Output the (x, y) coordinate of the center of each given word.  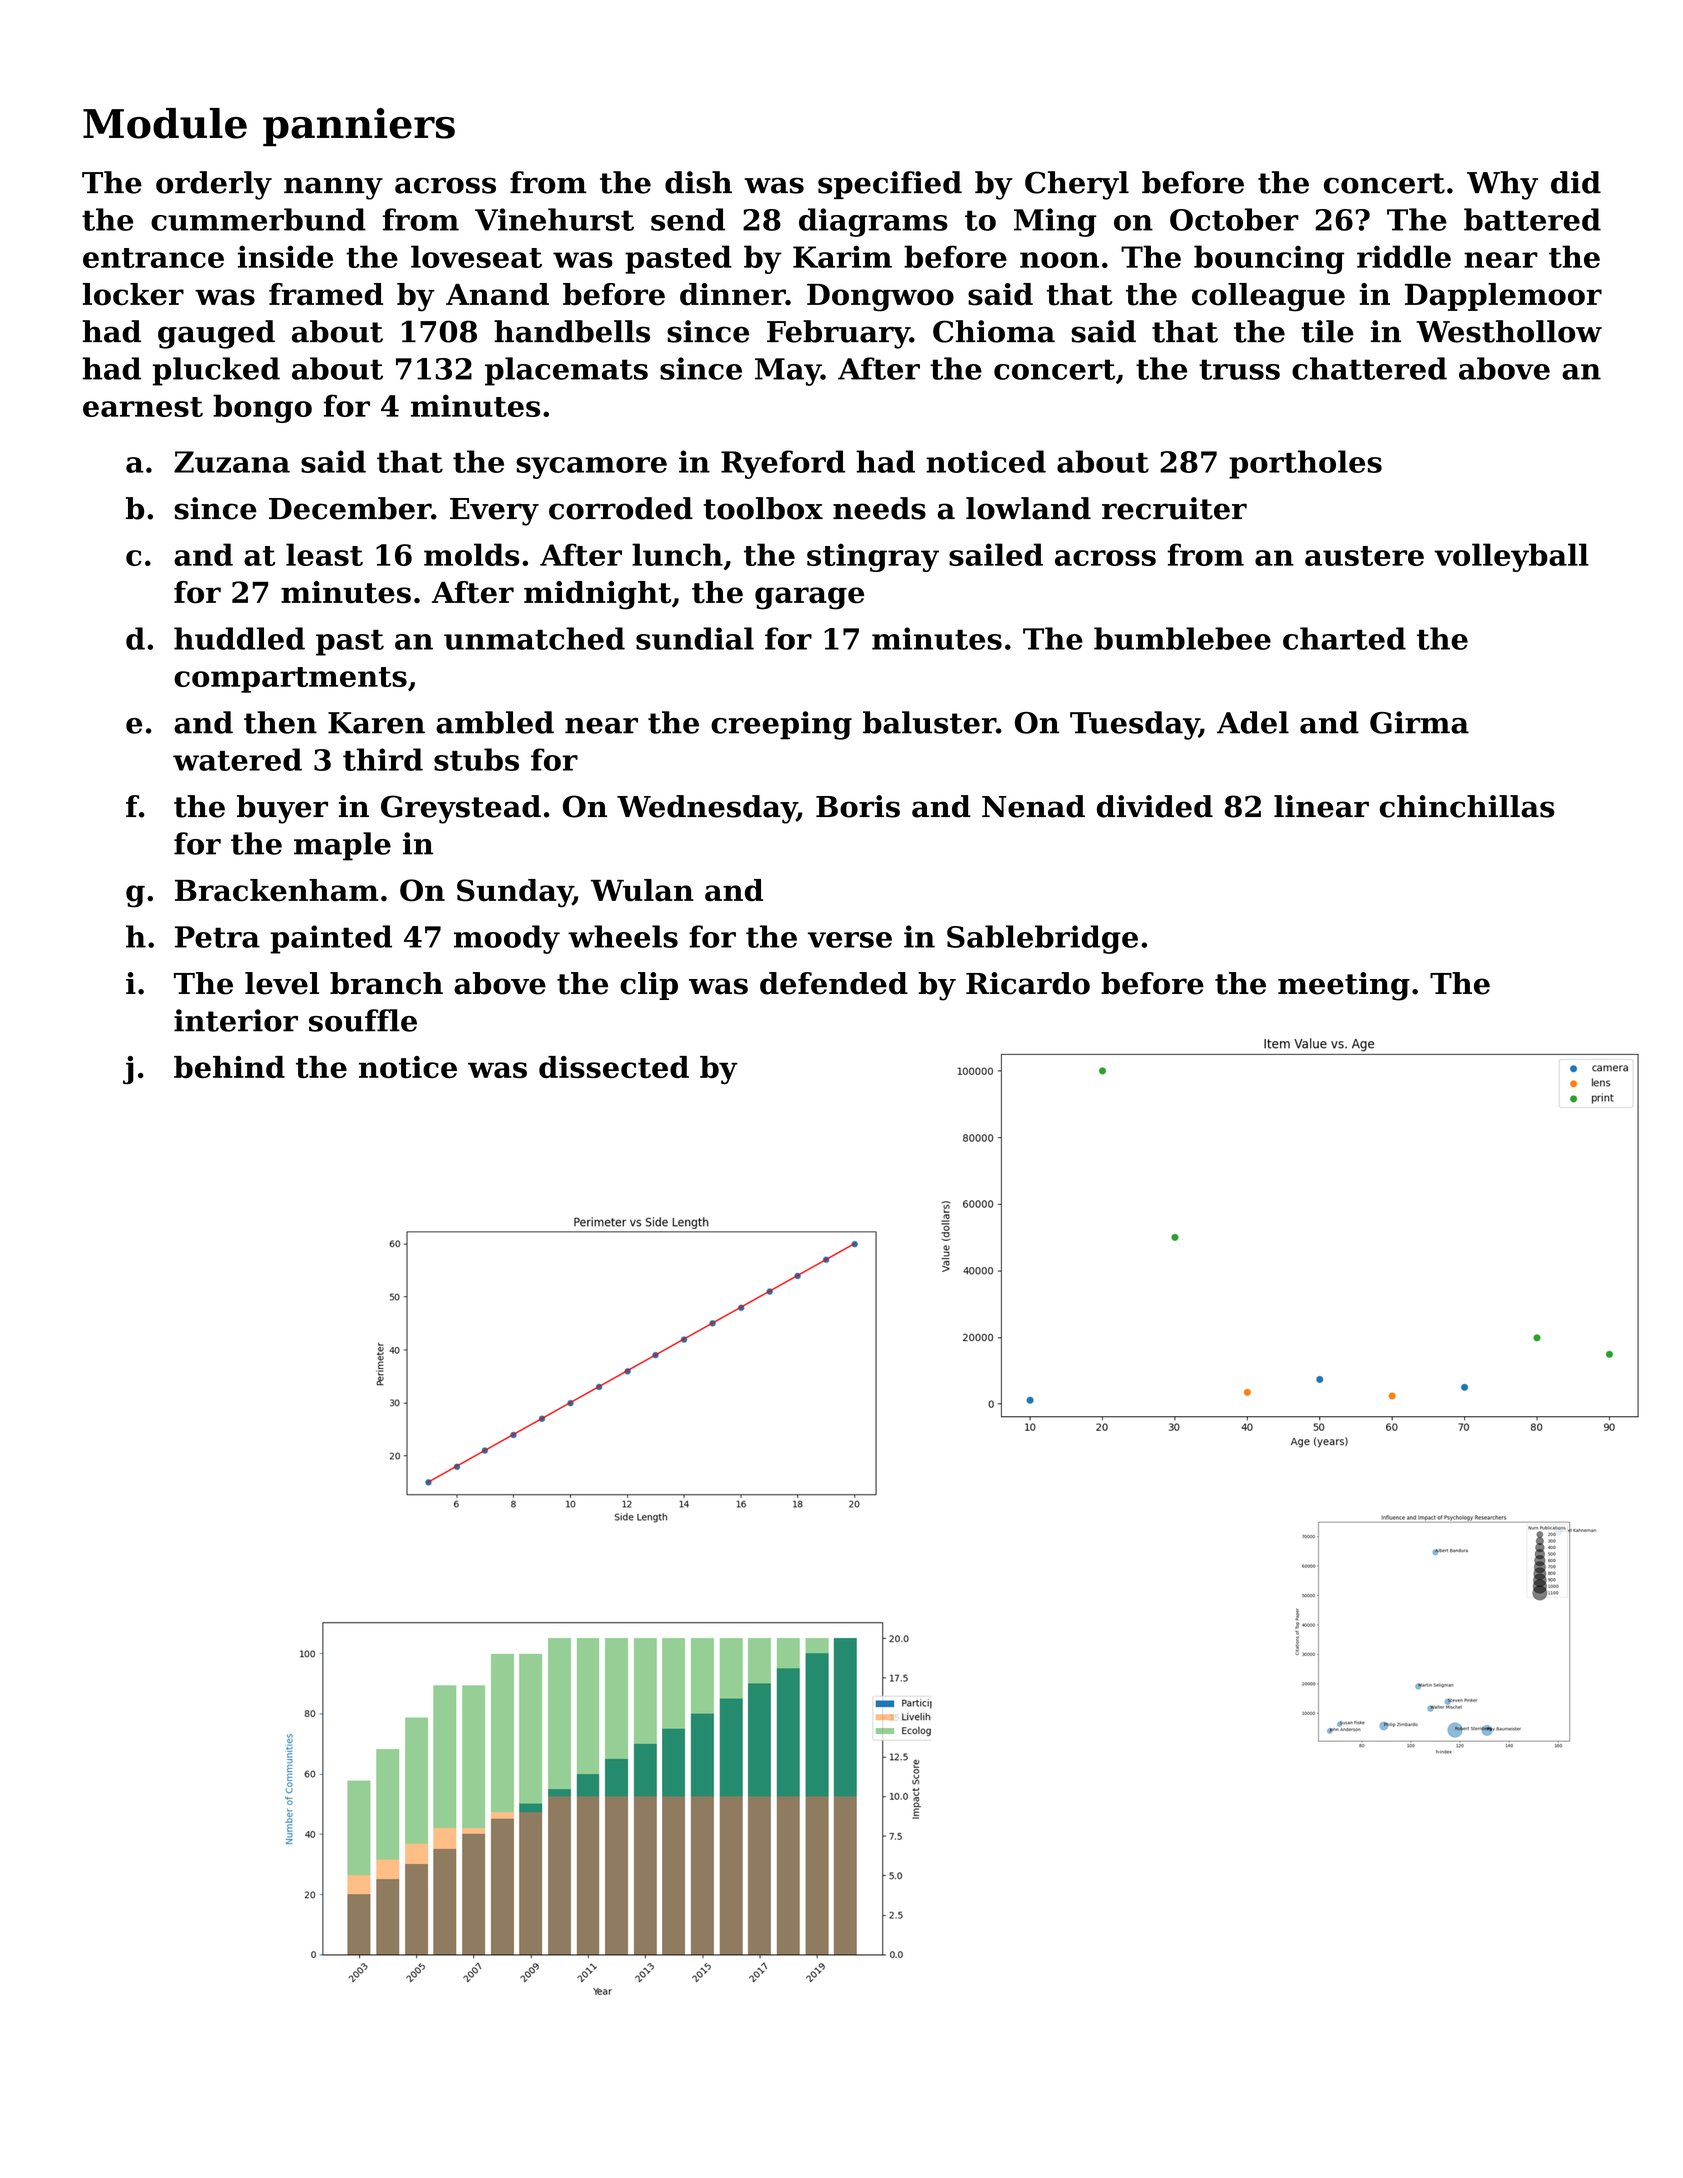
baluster (929, 722)
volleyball (1511, 557)
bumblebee (1182, 638)
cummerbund (258, 219)
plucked (216, 371)
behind (229, 1067)
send (688, 219)
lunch (677, 554)
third (383, 759)
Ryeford (783, 464)
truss (1239, 369)
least (324, 554)
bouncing (1269, 259)
